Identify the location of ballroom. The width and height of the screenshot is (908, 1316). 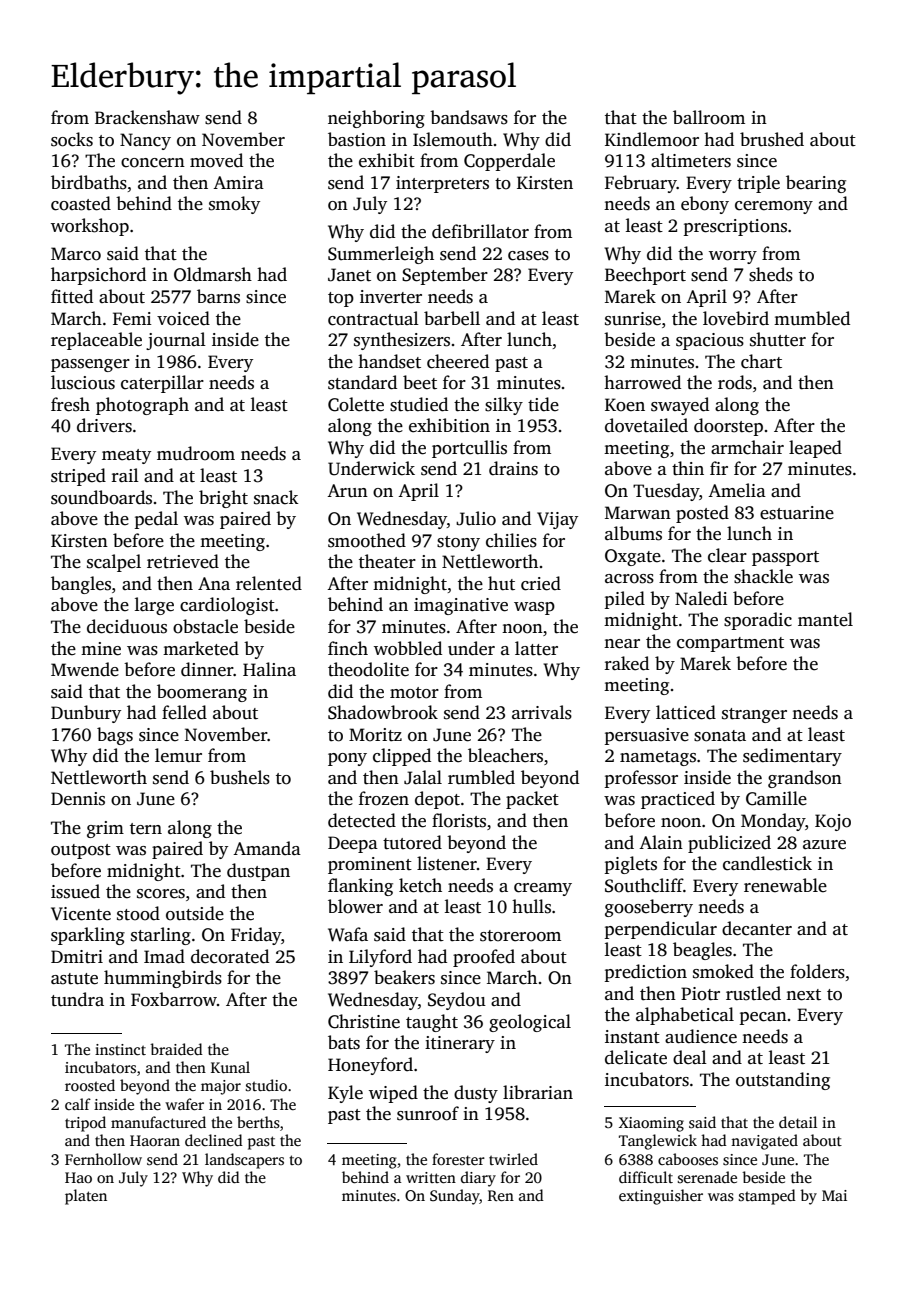
(709, 117).
